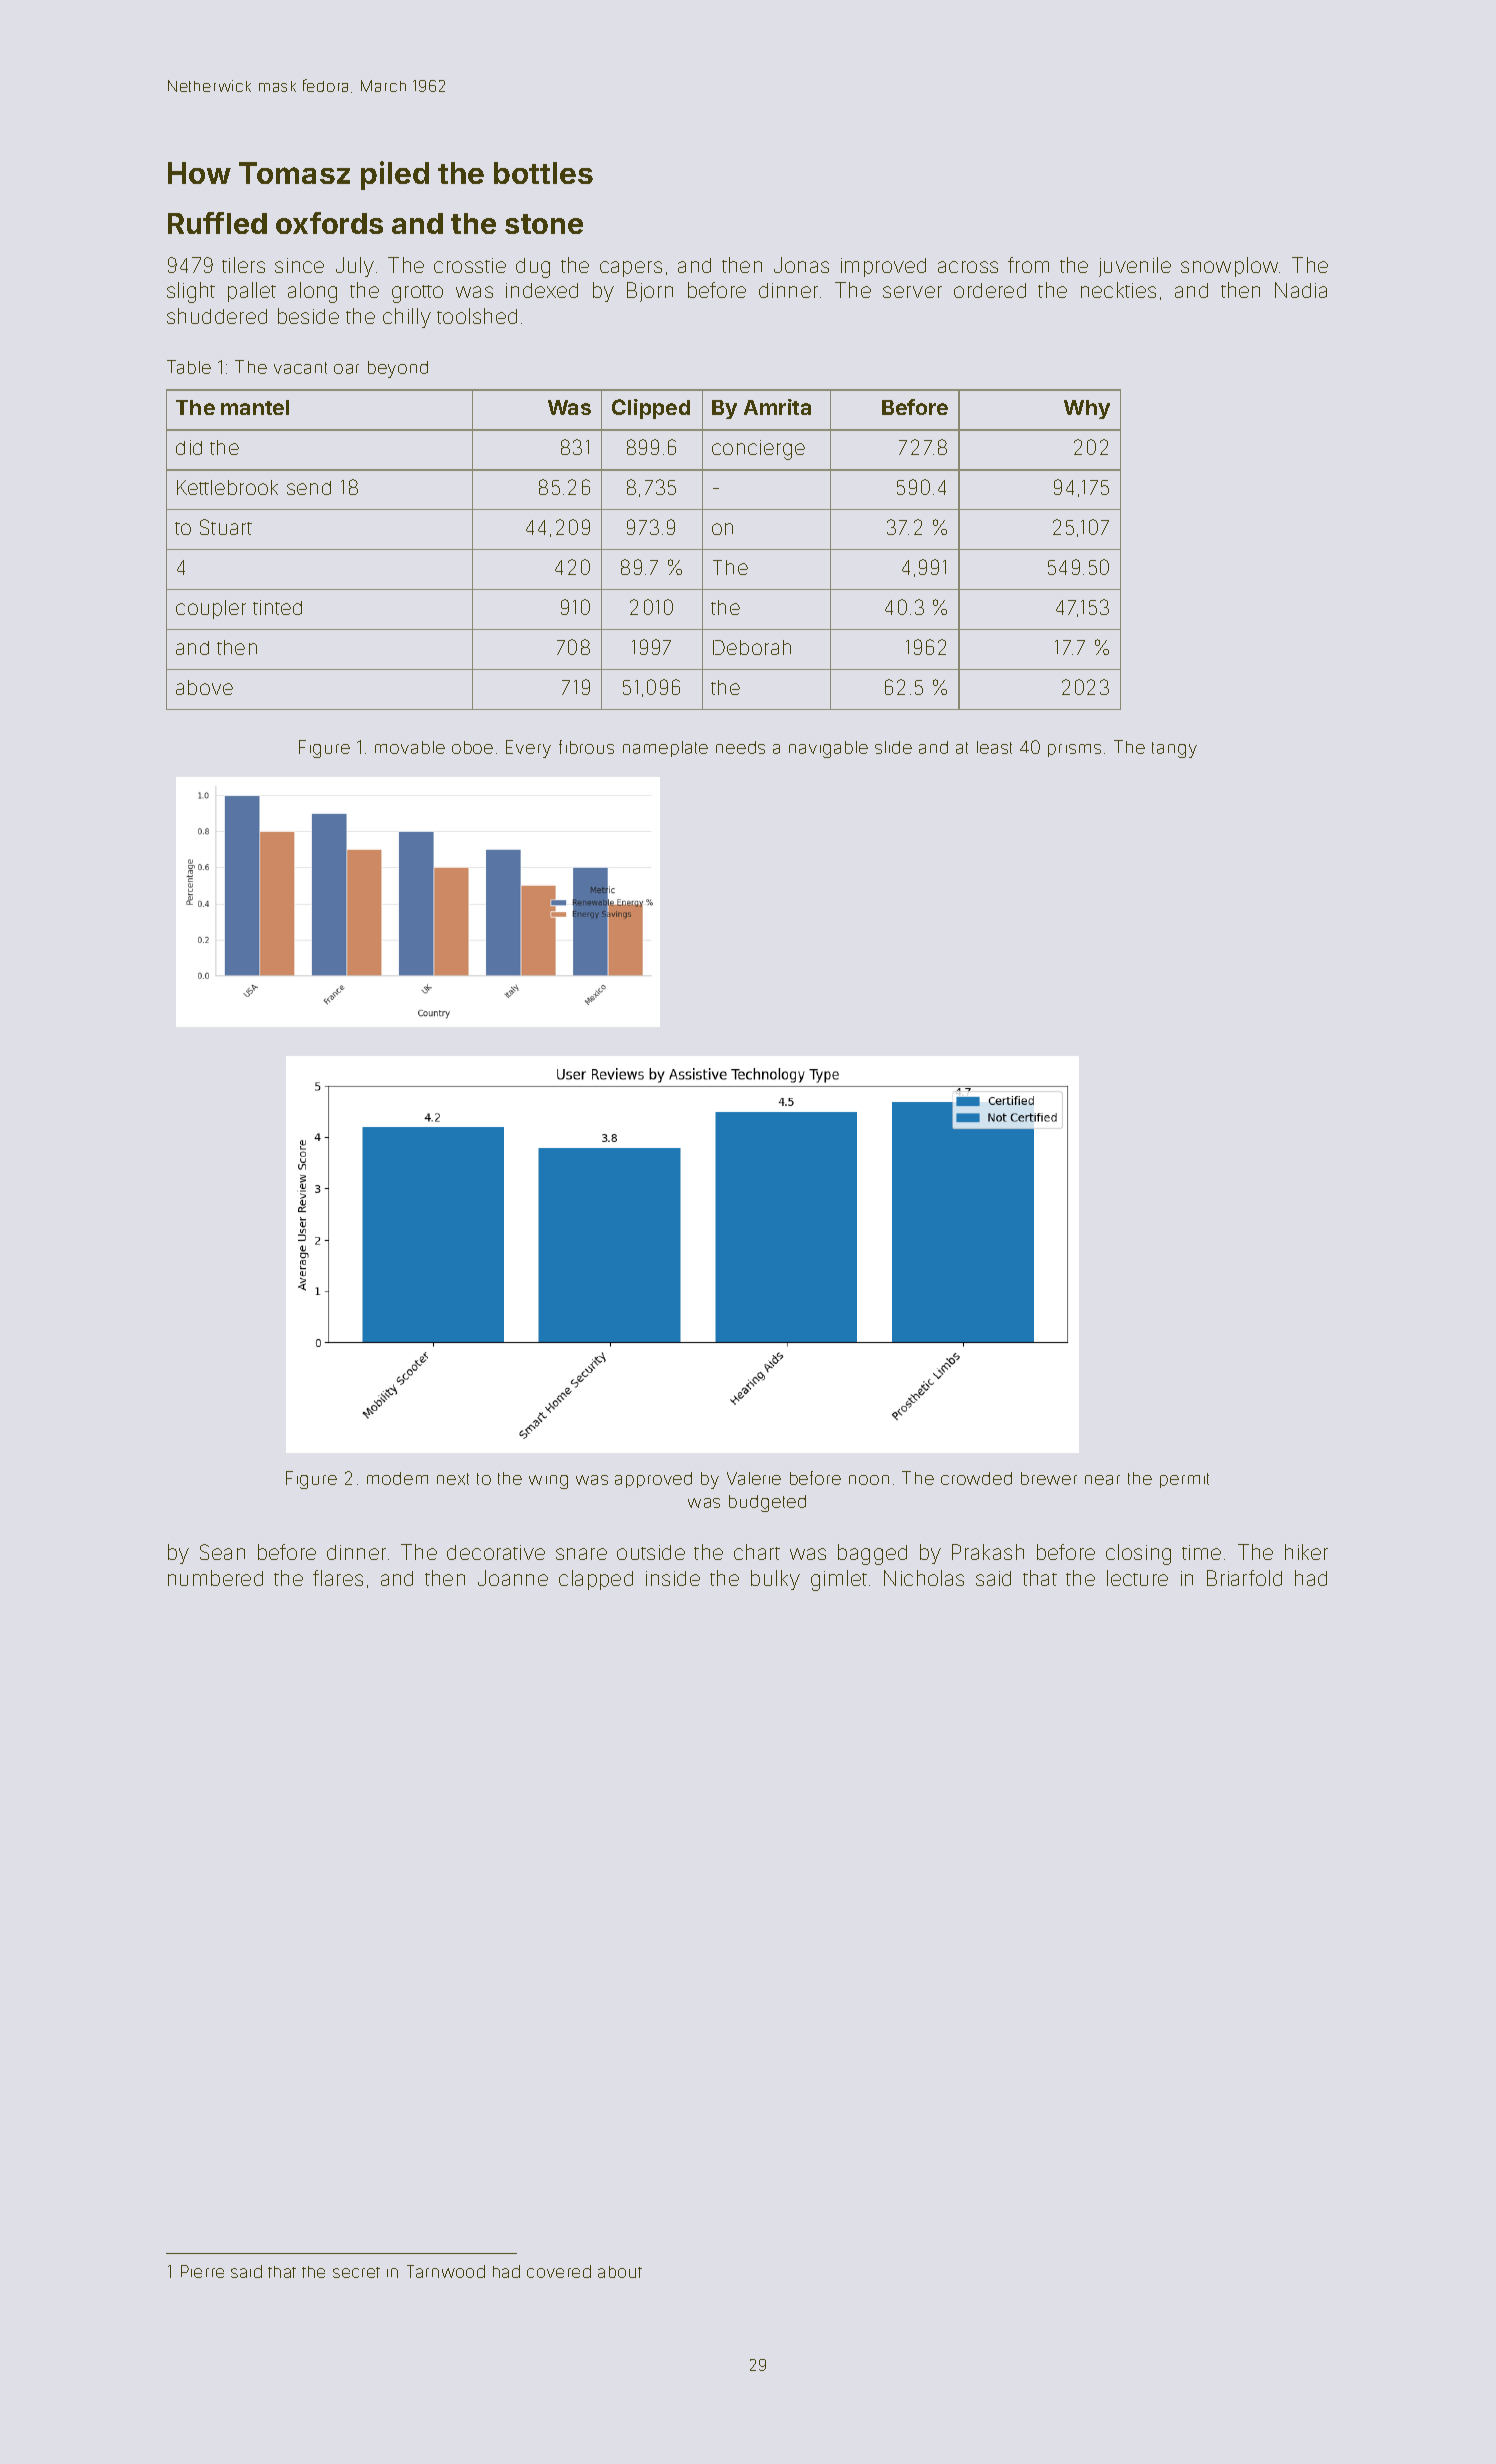 Image resolution: width=1496 pixels, height=2464 pixels. What do you see at coordinates (893, 747) in the page?
I see `slide` at bounding box center [893, 747].
